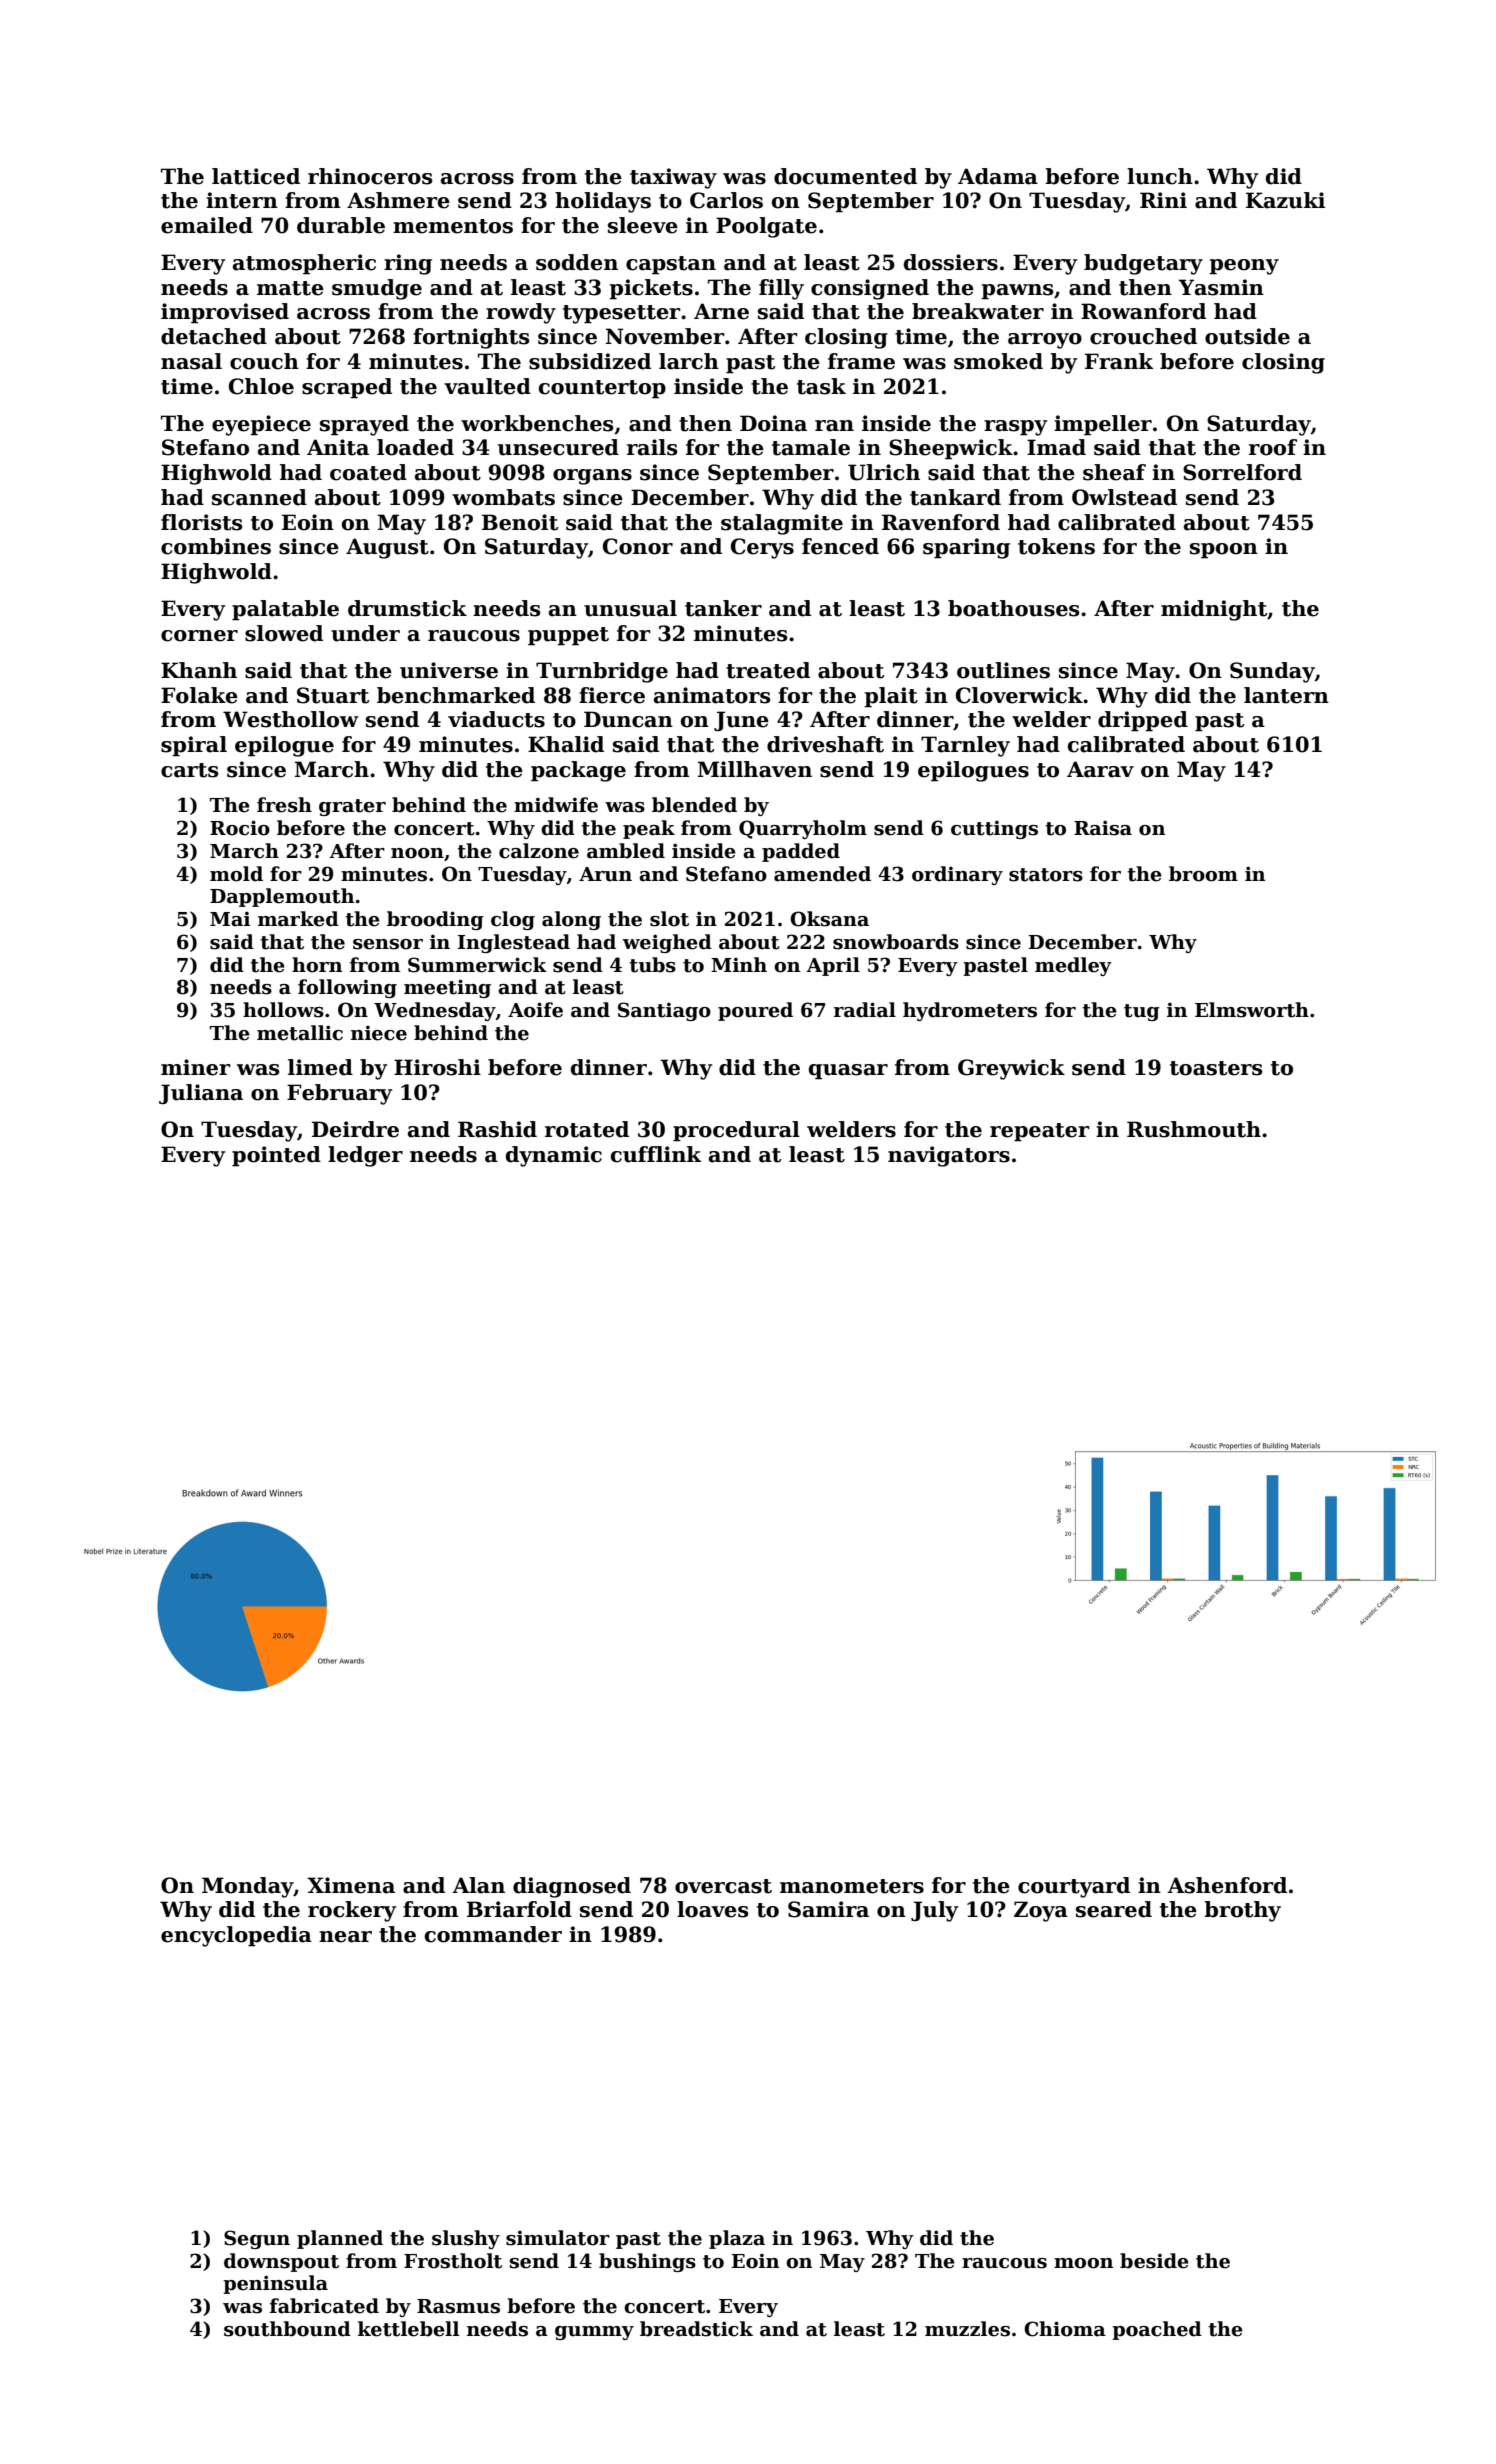 Image resolution: width=1496 pixels, height=2464 pixels. I want to click on beside, so click(1154, 2261).
